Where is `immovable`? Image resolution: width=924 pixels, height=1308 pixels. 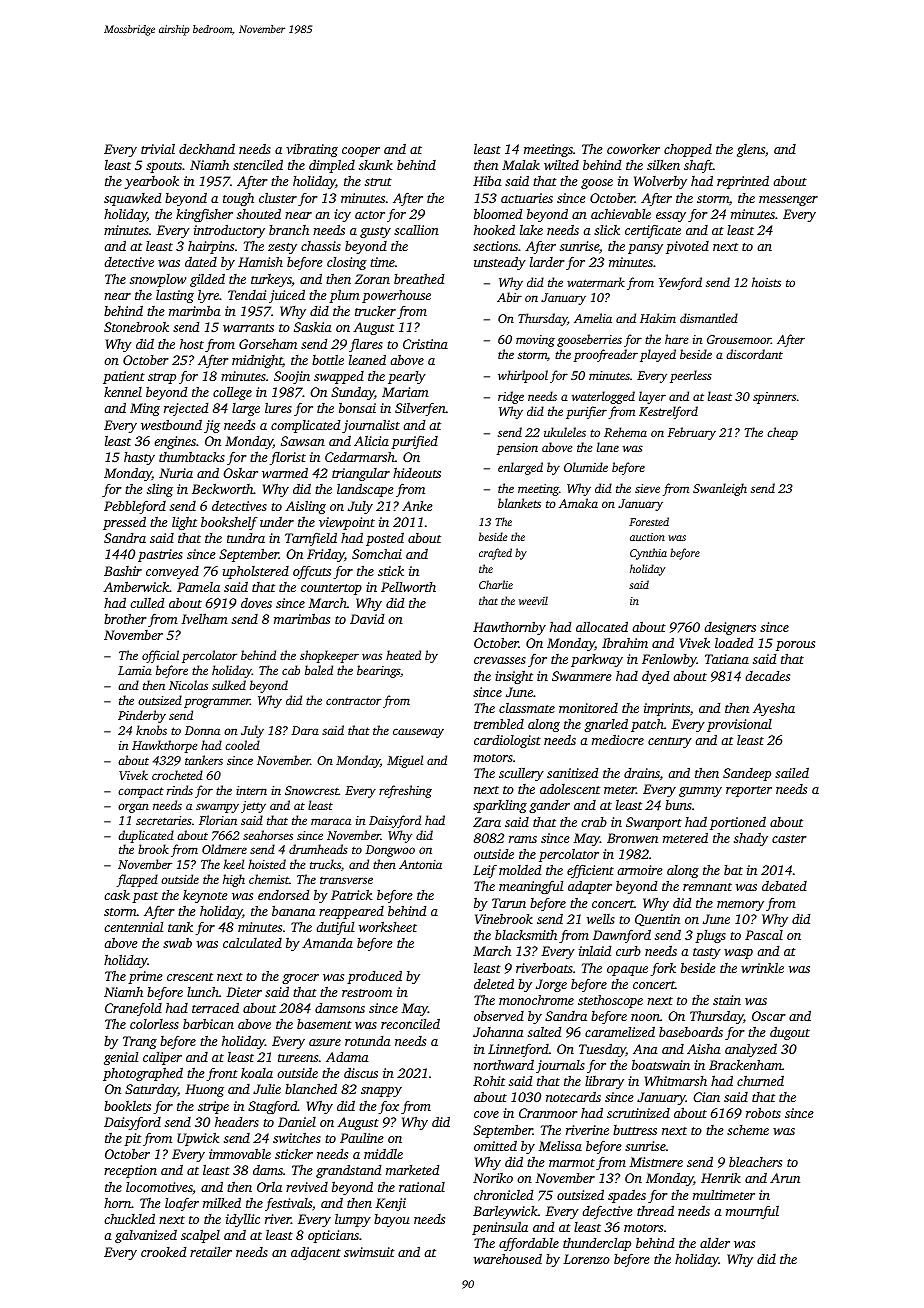 immovable is located at coordinates (240, 1153).
